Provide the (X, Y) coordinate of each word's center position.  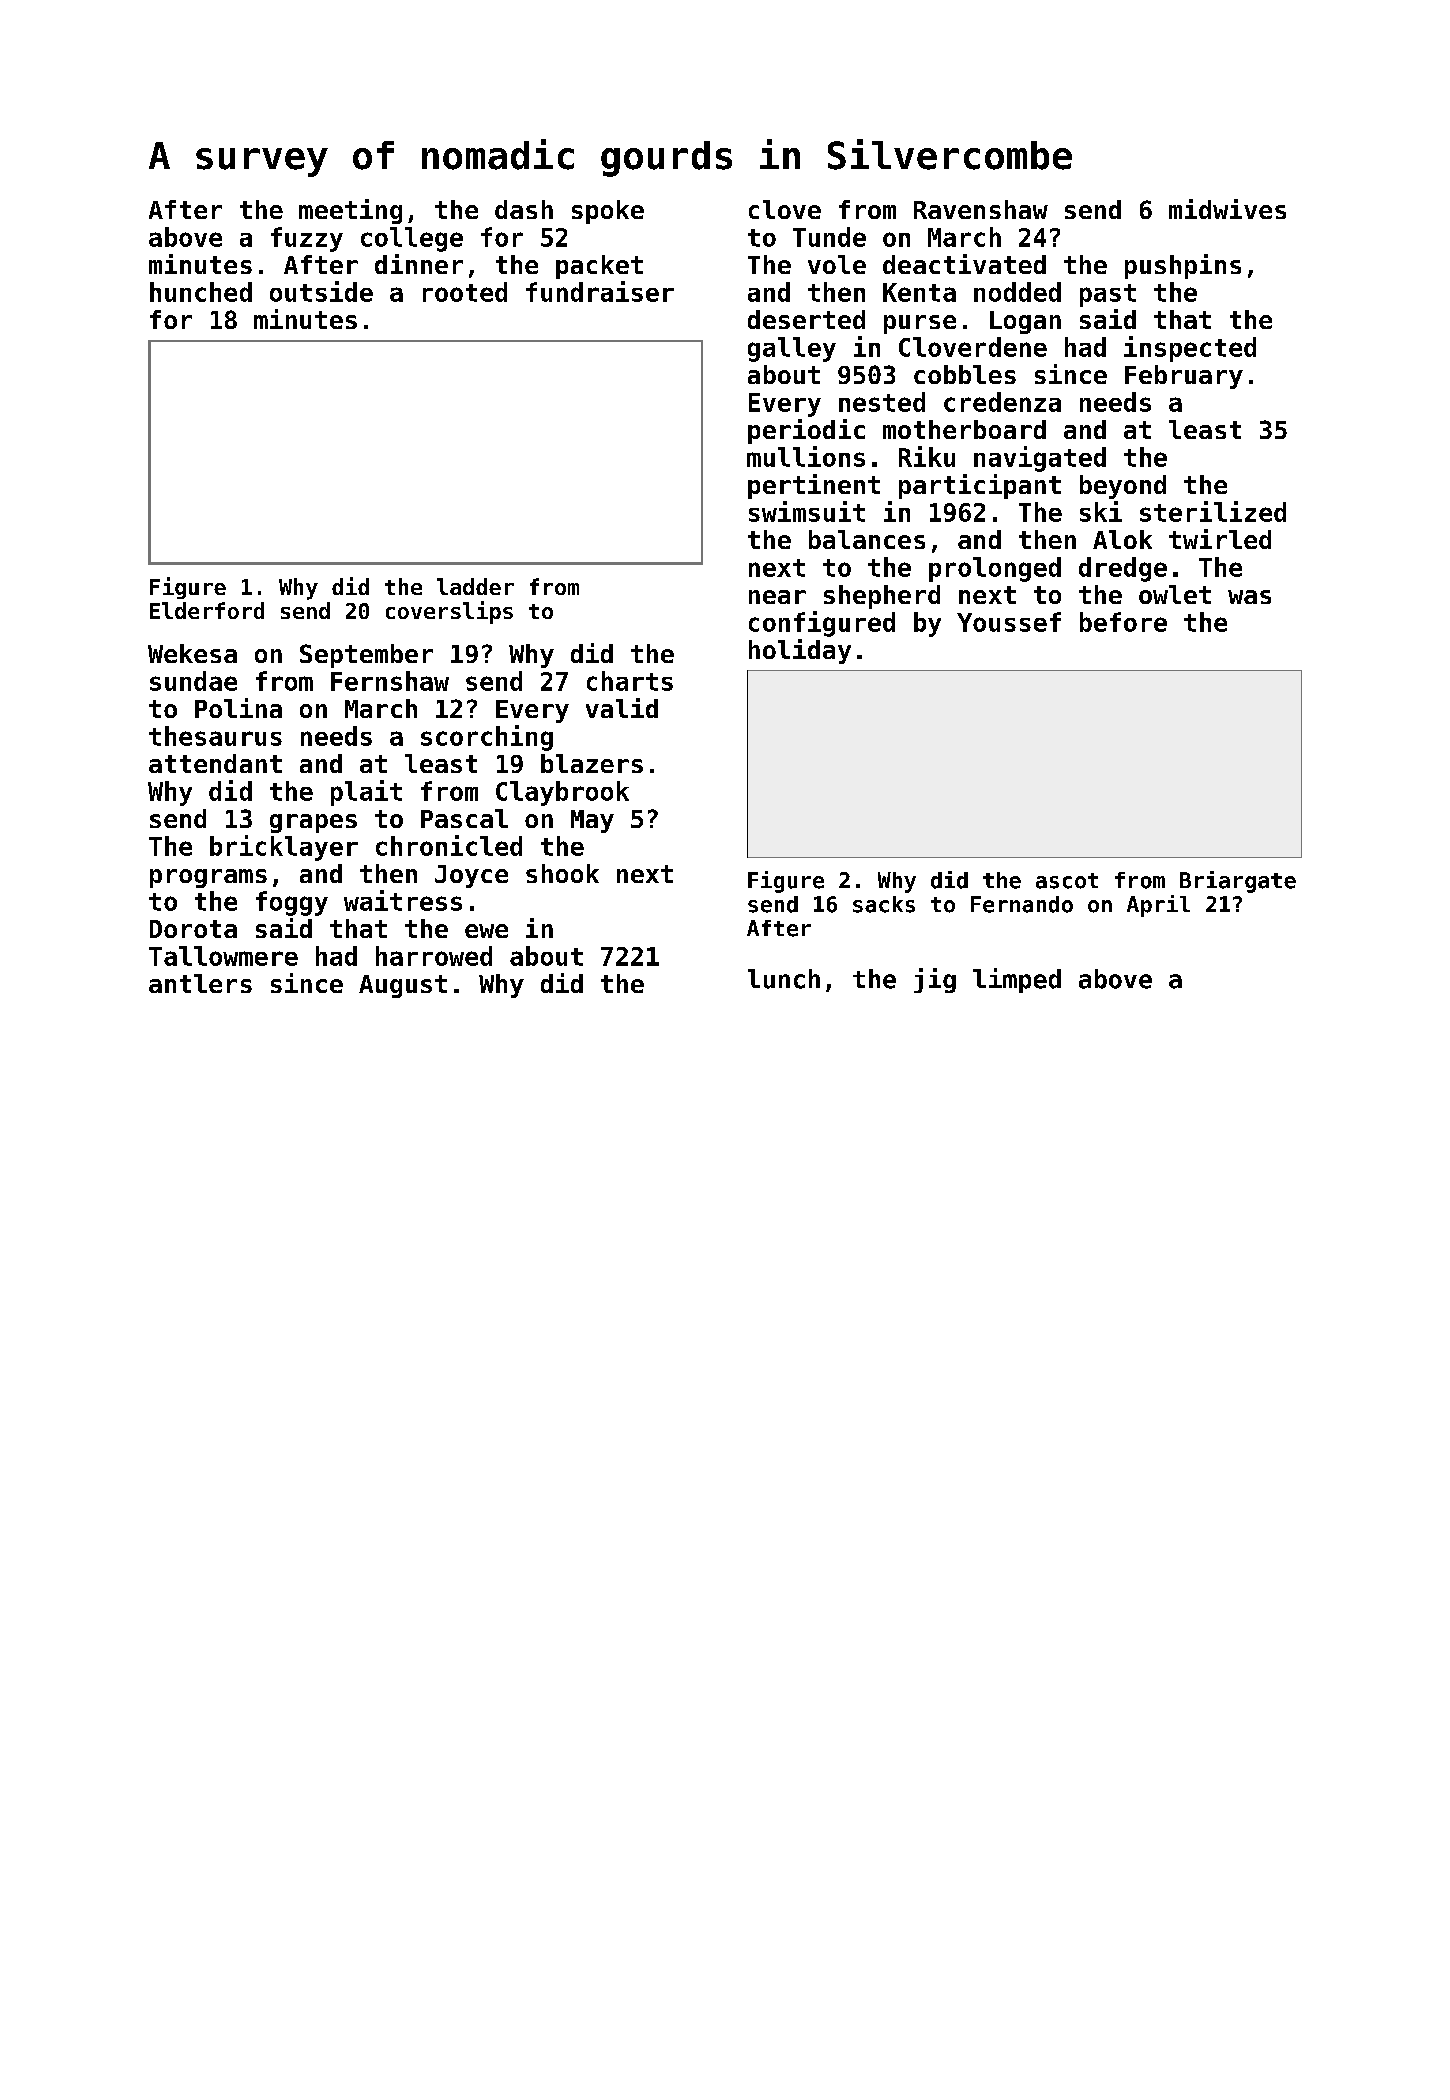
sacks (884, 904)
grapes (313, 823)
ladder (475, 586)
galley (792, 349)
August (403, 986)
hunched (201, 292)
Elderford (207, 610)
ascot (1067, 881)
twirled (1220, 539)
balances (867, 539)
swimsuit (807, 511)
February (1184, 377)
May (592, 821)
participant (980, 486)
